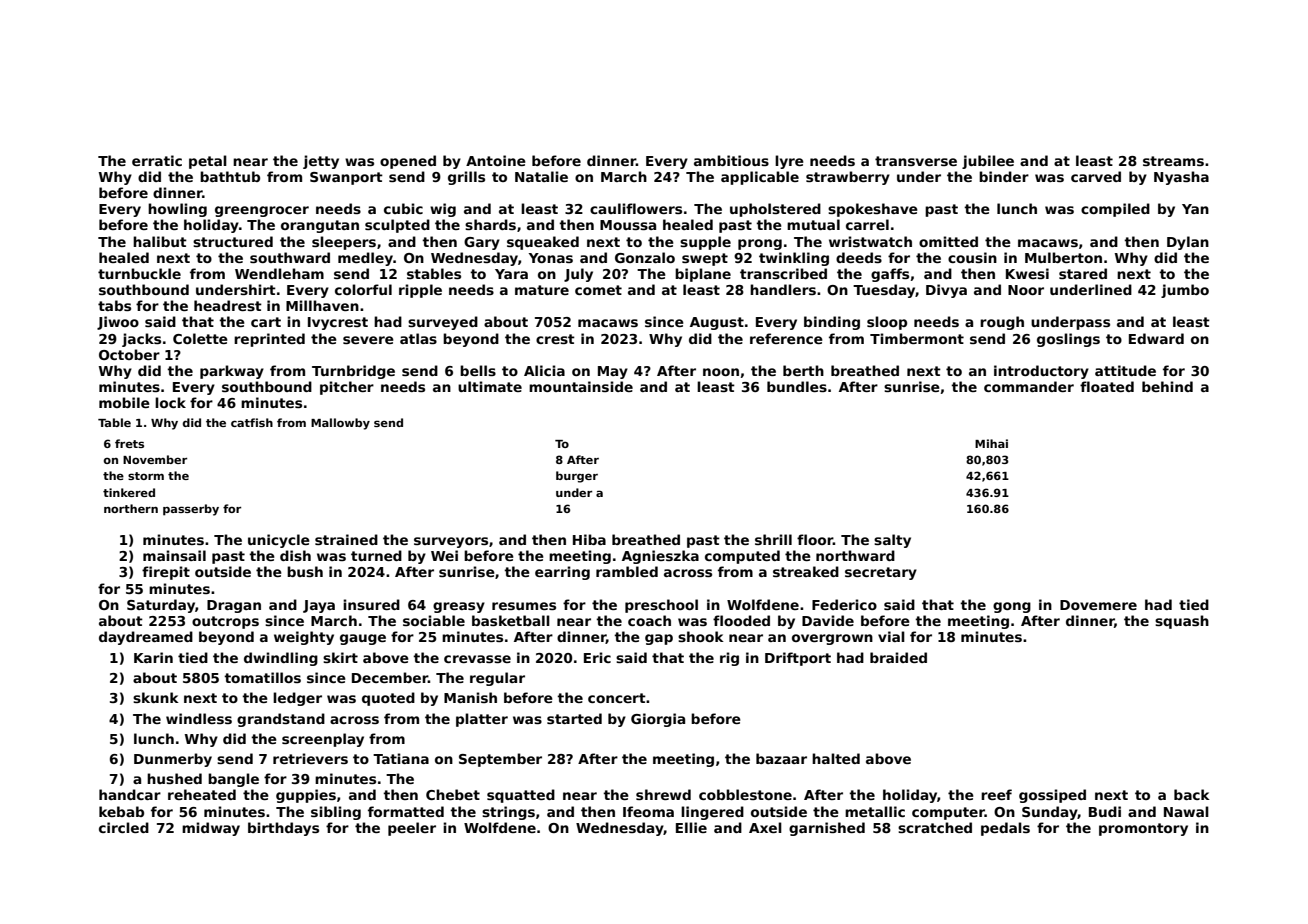  Describe the element at coordinates (1063, 257) in the image. I see `Mulberton` at that location.
